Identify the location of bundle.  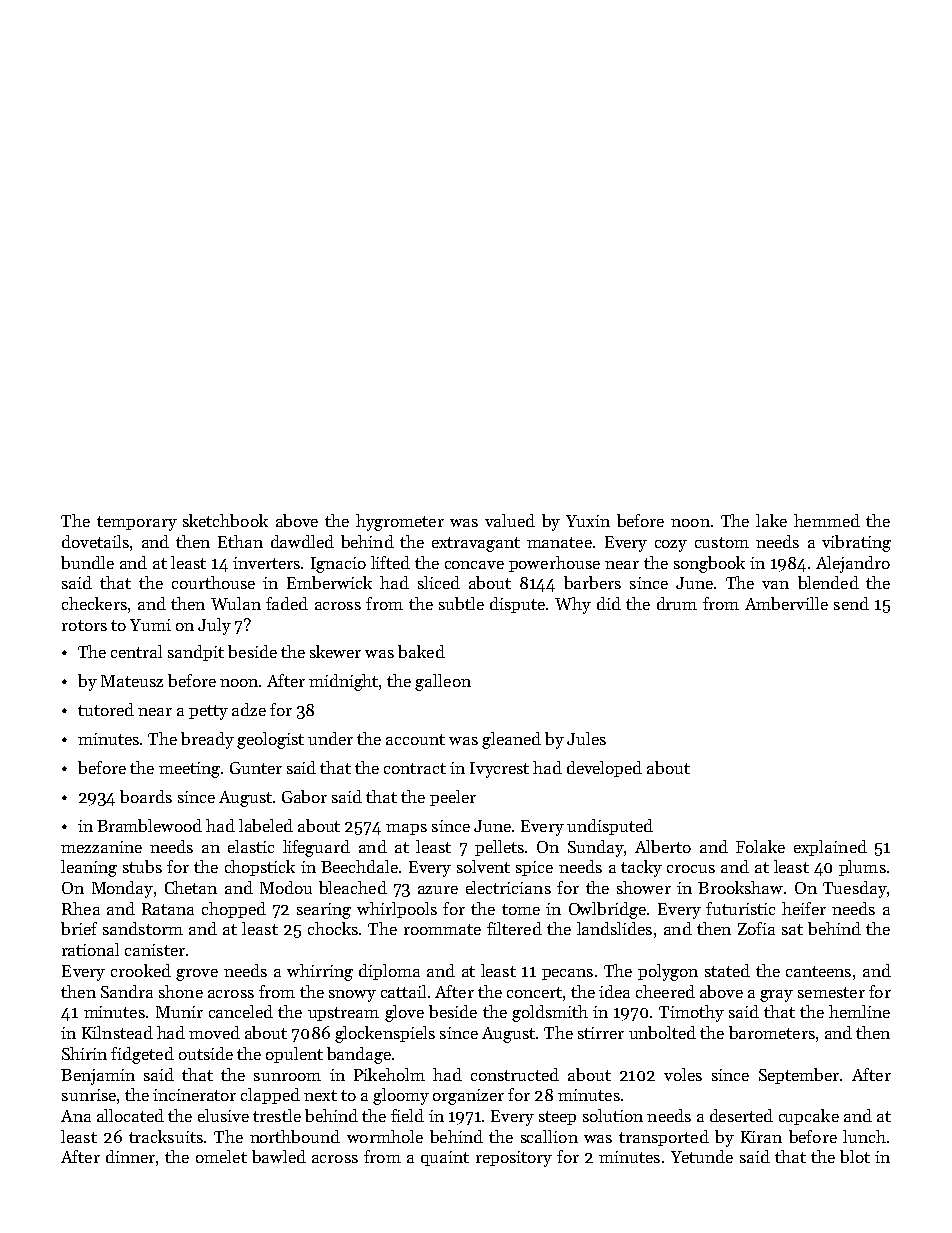
(87, 562).
